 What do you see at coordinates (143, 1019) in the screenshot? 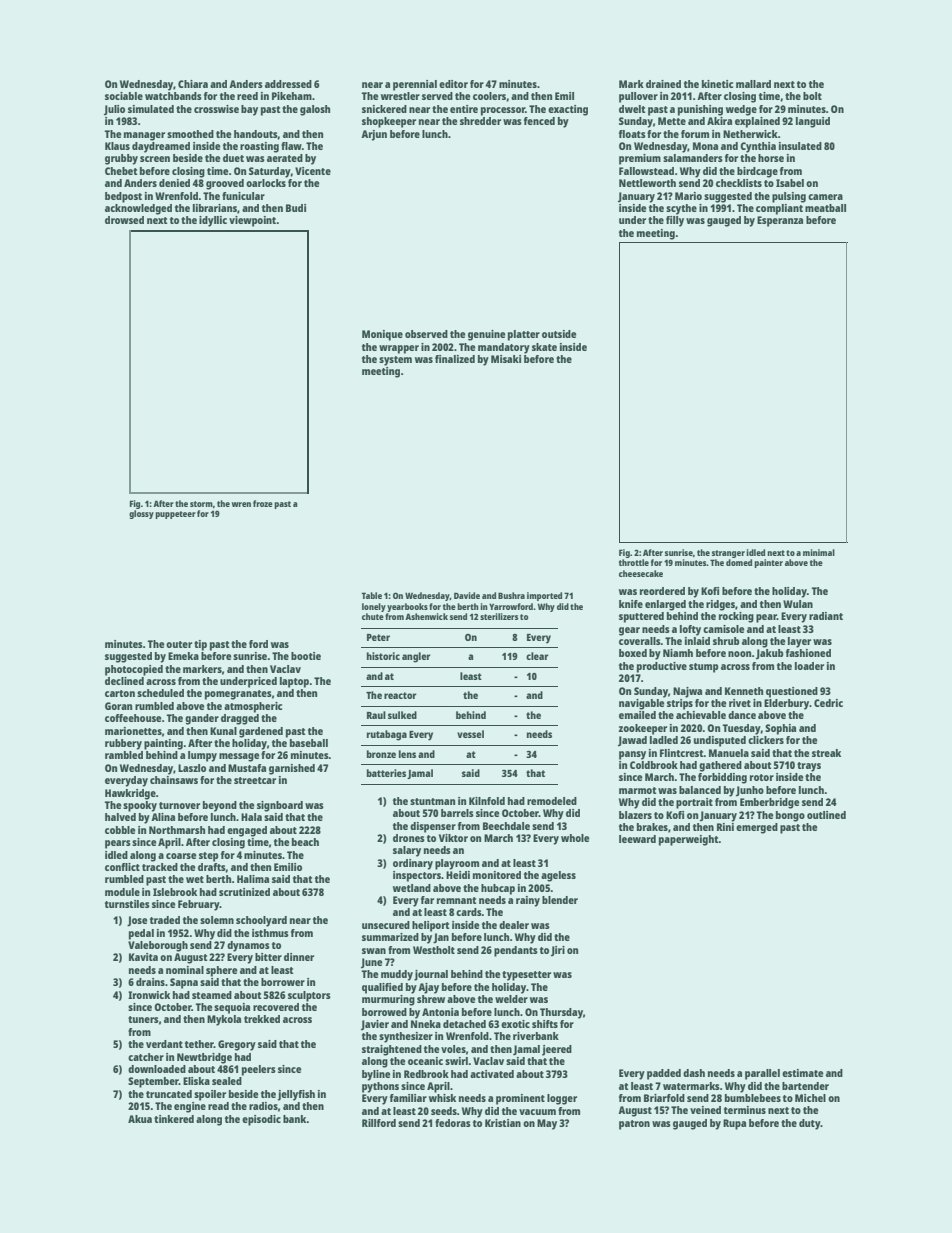
I see `tuners` at bounding box center [143, 1019].
